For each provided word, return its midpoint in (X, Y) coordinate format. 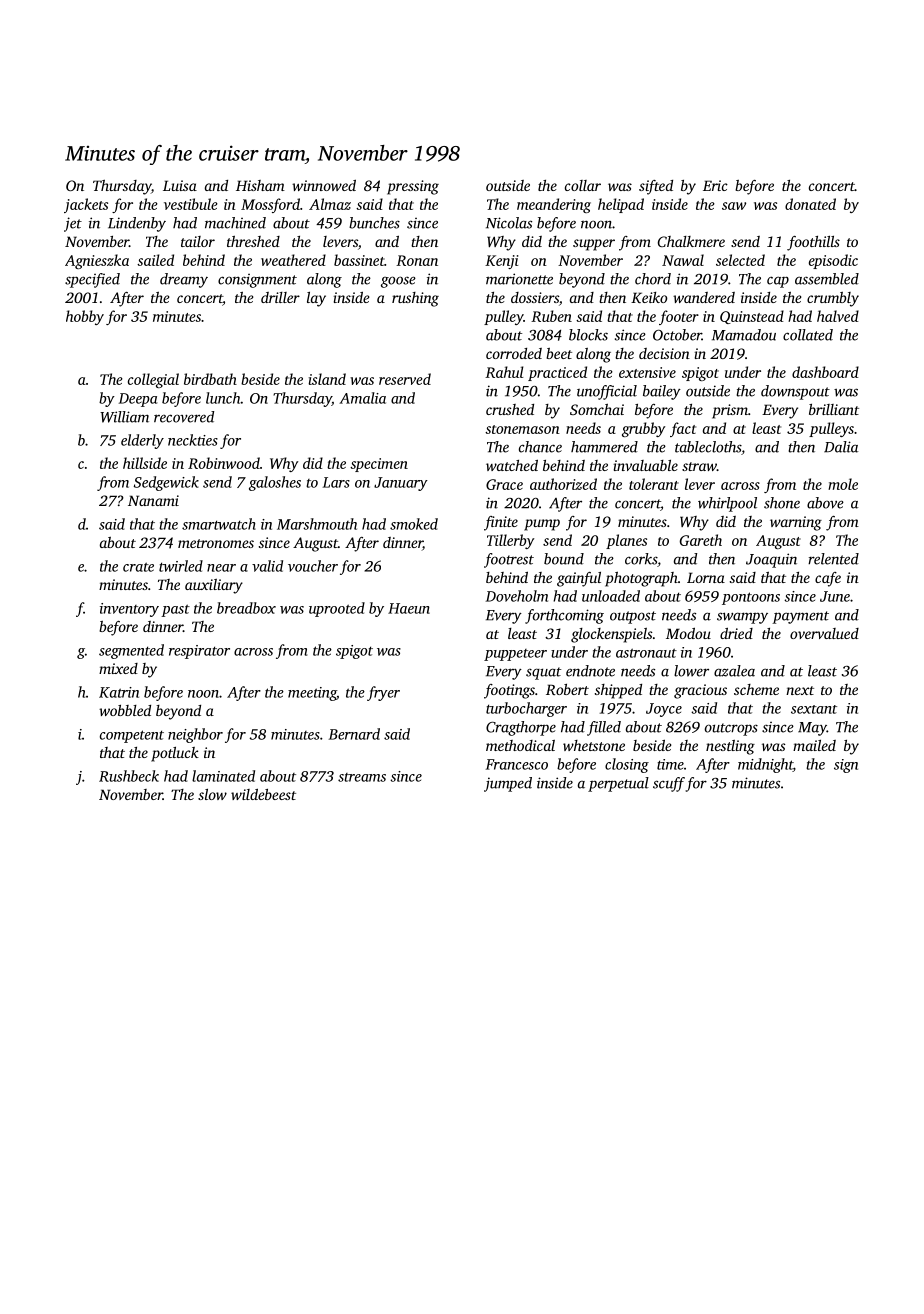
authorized (563, 484)
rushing (415, 299)
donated (810, 204)
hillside (145, 463)
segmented (131, 651)
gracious (700, 691)
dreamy (184, 280)
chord (653, 279)
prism (730, 411)
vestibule (191, 204)
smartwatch (219, 524)
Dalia (841, 447)
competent (132, 736)
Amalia (362, 398)
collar (583, 185)
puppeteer (515, 655)
